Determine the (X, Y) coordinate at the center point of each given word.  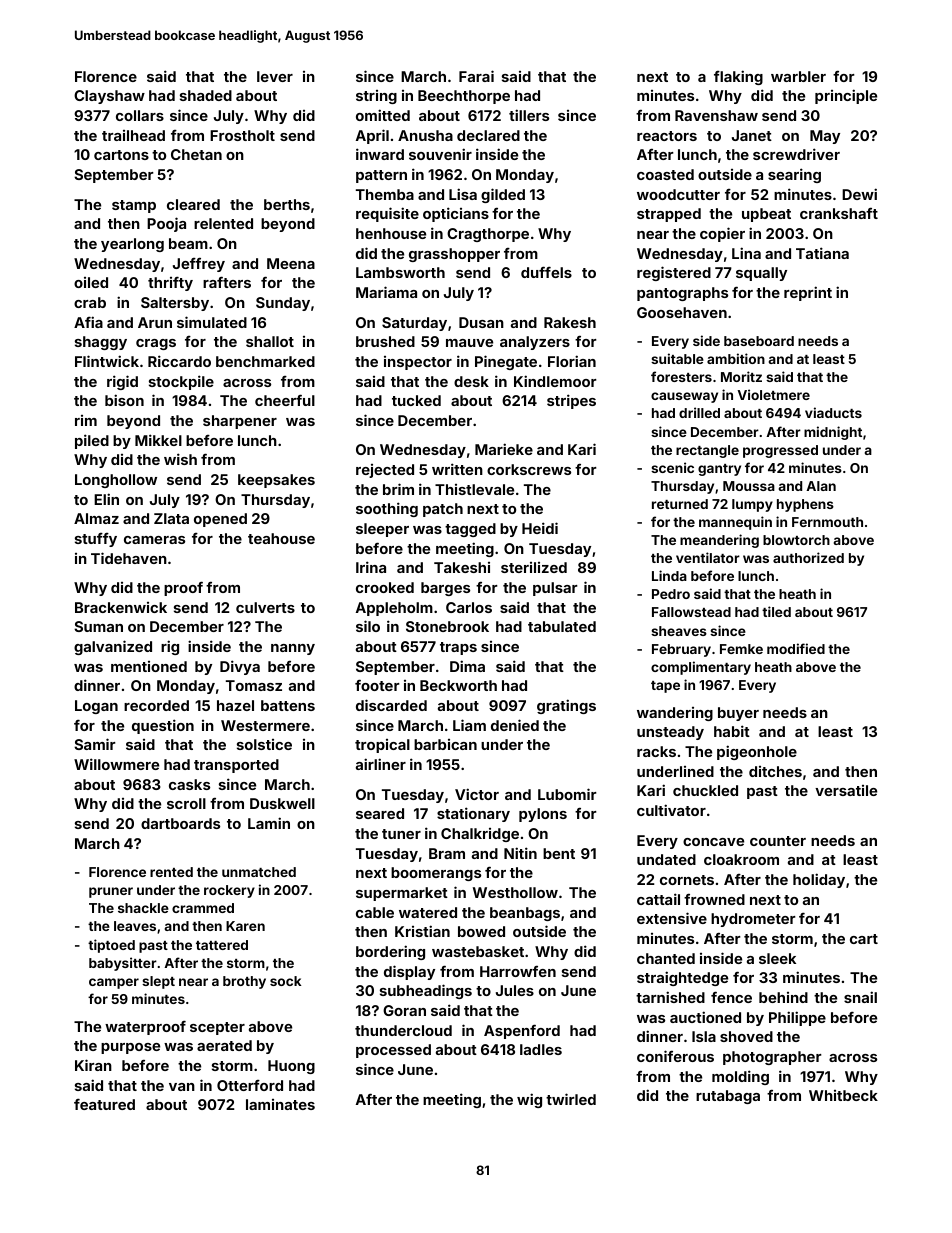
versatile (846, 790)
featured (104, 1104)
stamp (134, 206)
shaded (206, 95)
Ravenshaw (716, 115)
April (372, 136)
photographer (772, 1058)
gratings (566, 706)
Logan (96, 707)
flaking (738, 77)
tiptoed (111, 946)
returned (680, 504)
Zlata (171, 518)
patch (443, 510)
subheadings (426, 991)
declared (488, 135)
